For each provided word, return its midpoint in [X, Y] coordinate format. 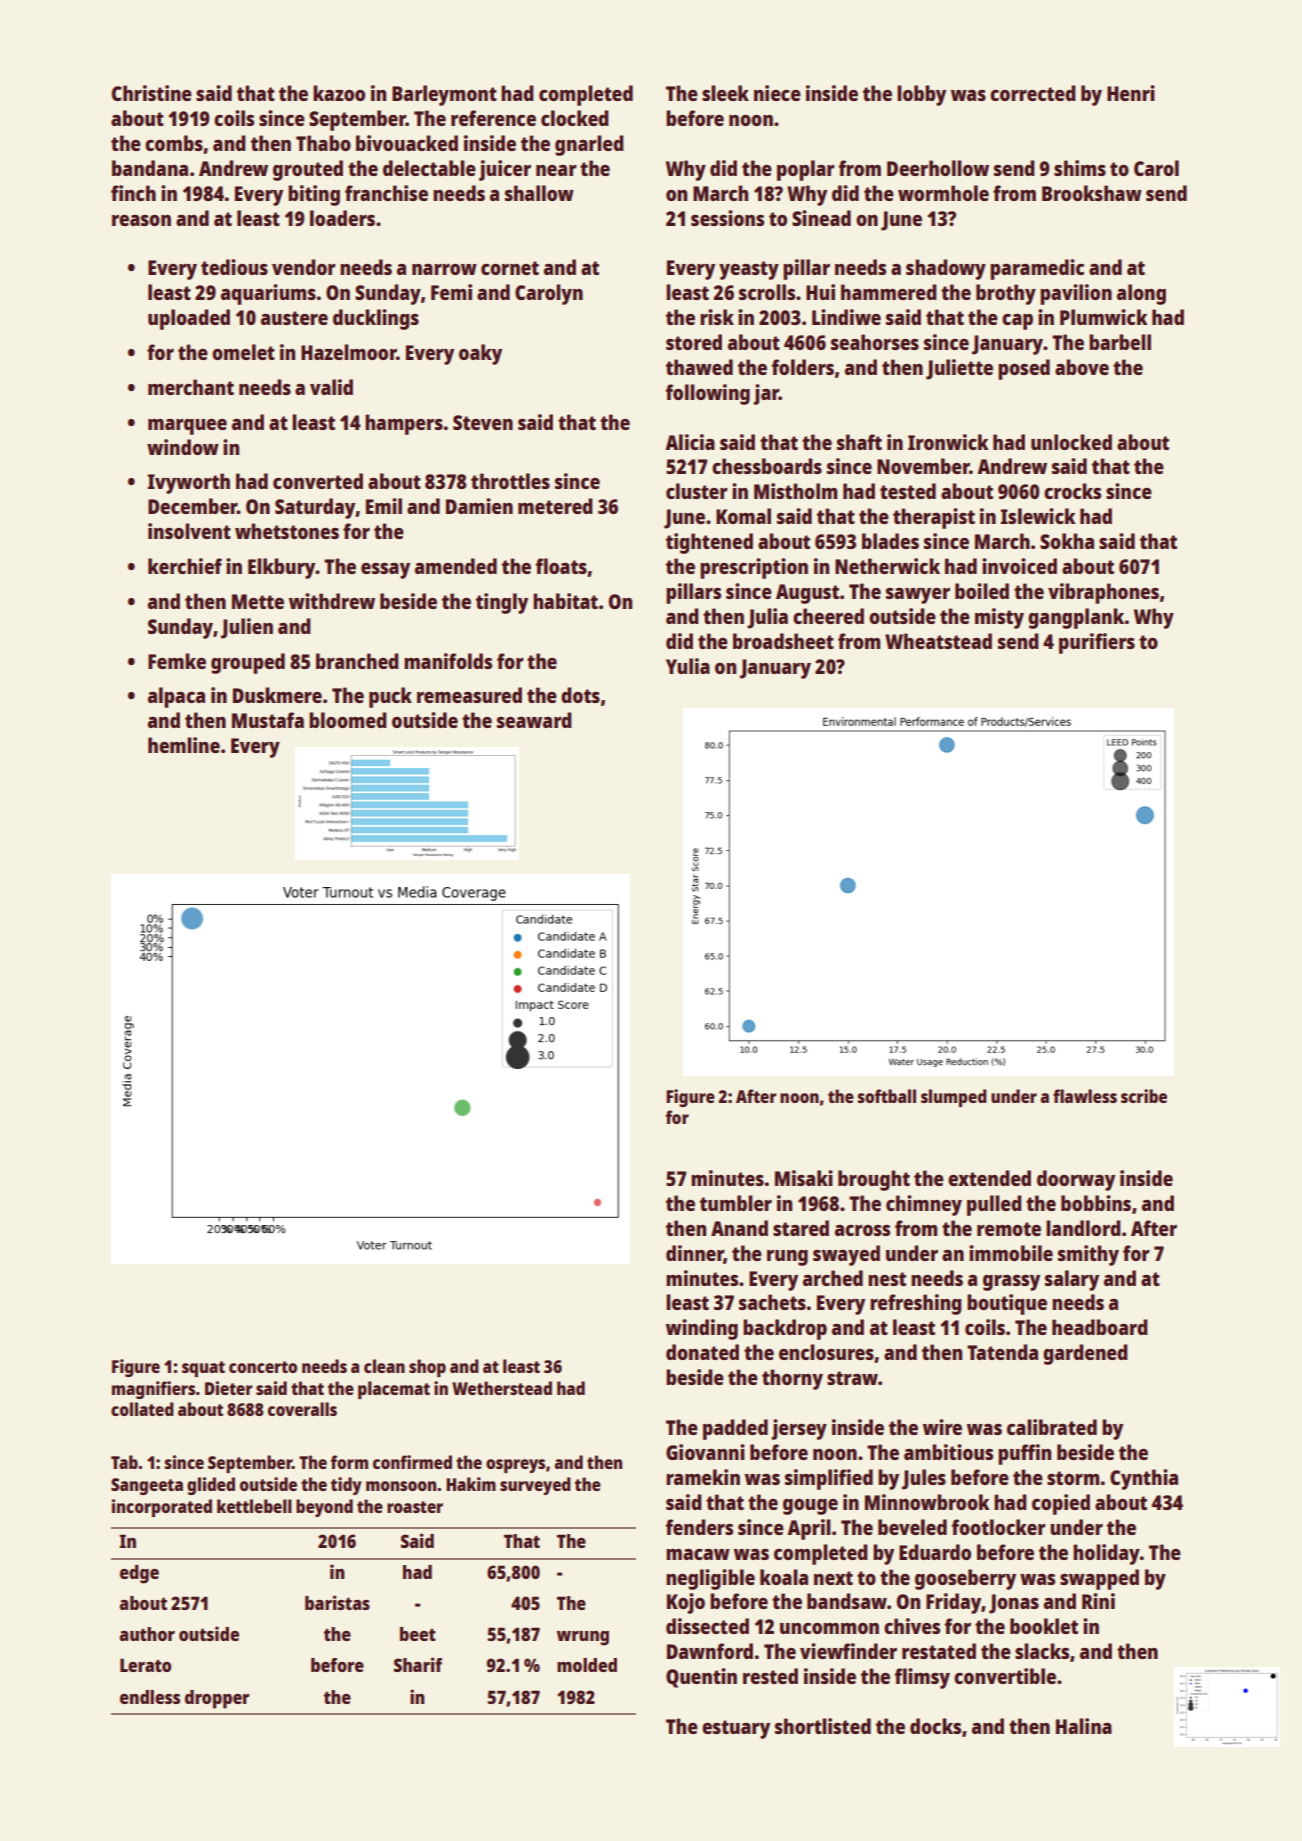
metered [555, 506]
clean [384, 1366]
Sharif [418, 1664]
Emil [384, 506]
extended [989, 1178]
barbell [1120, 342]
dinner [695, 1254]
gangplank [1076, 618]
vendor [304, 267]
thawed [699, 367]
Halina [1084, 1726]
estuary [736, 1729]
